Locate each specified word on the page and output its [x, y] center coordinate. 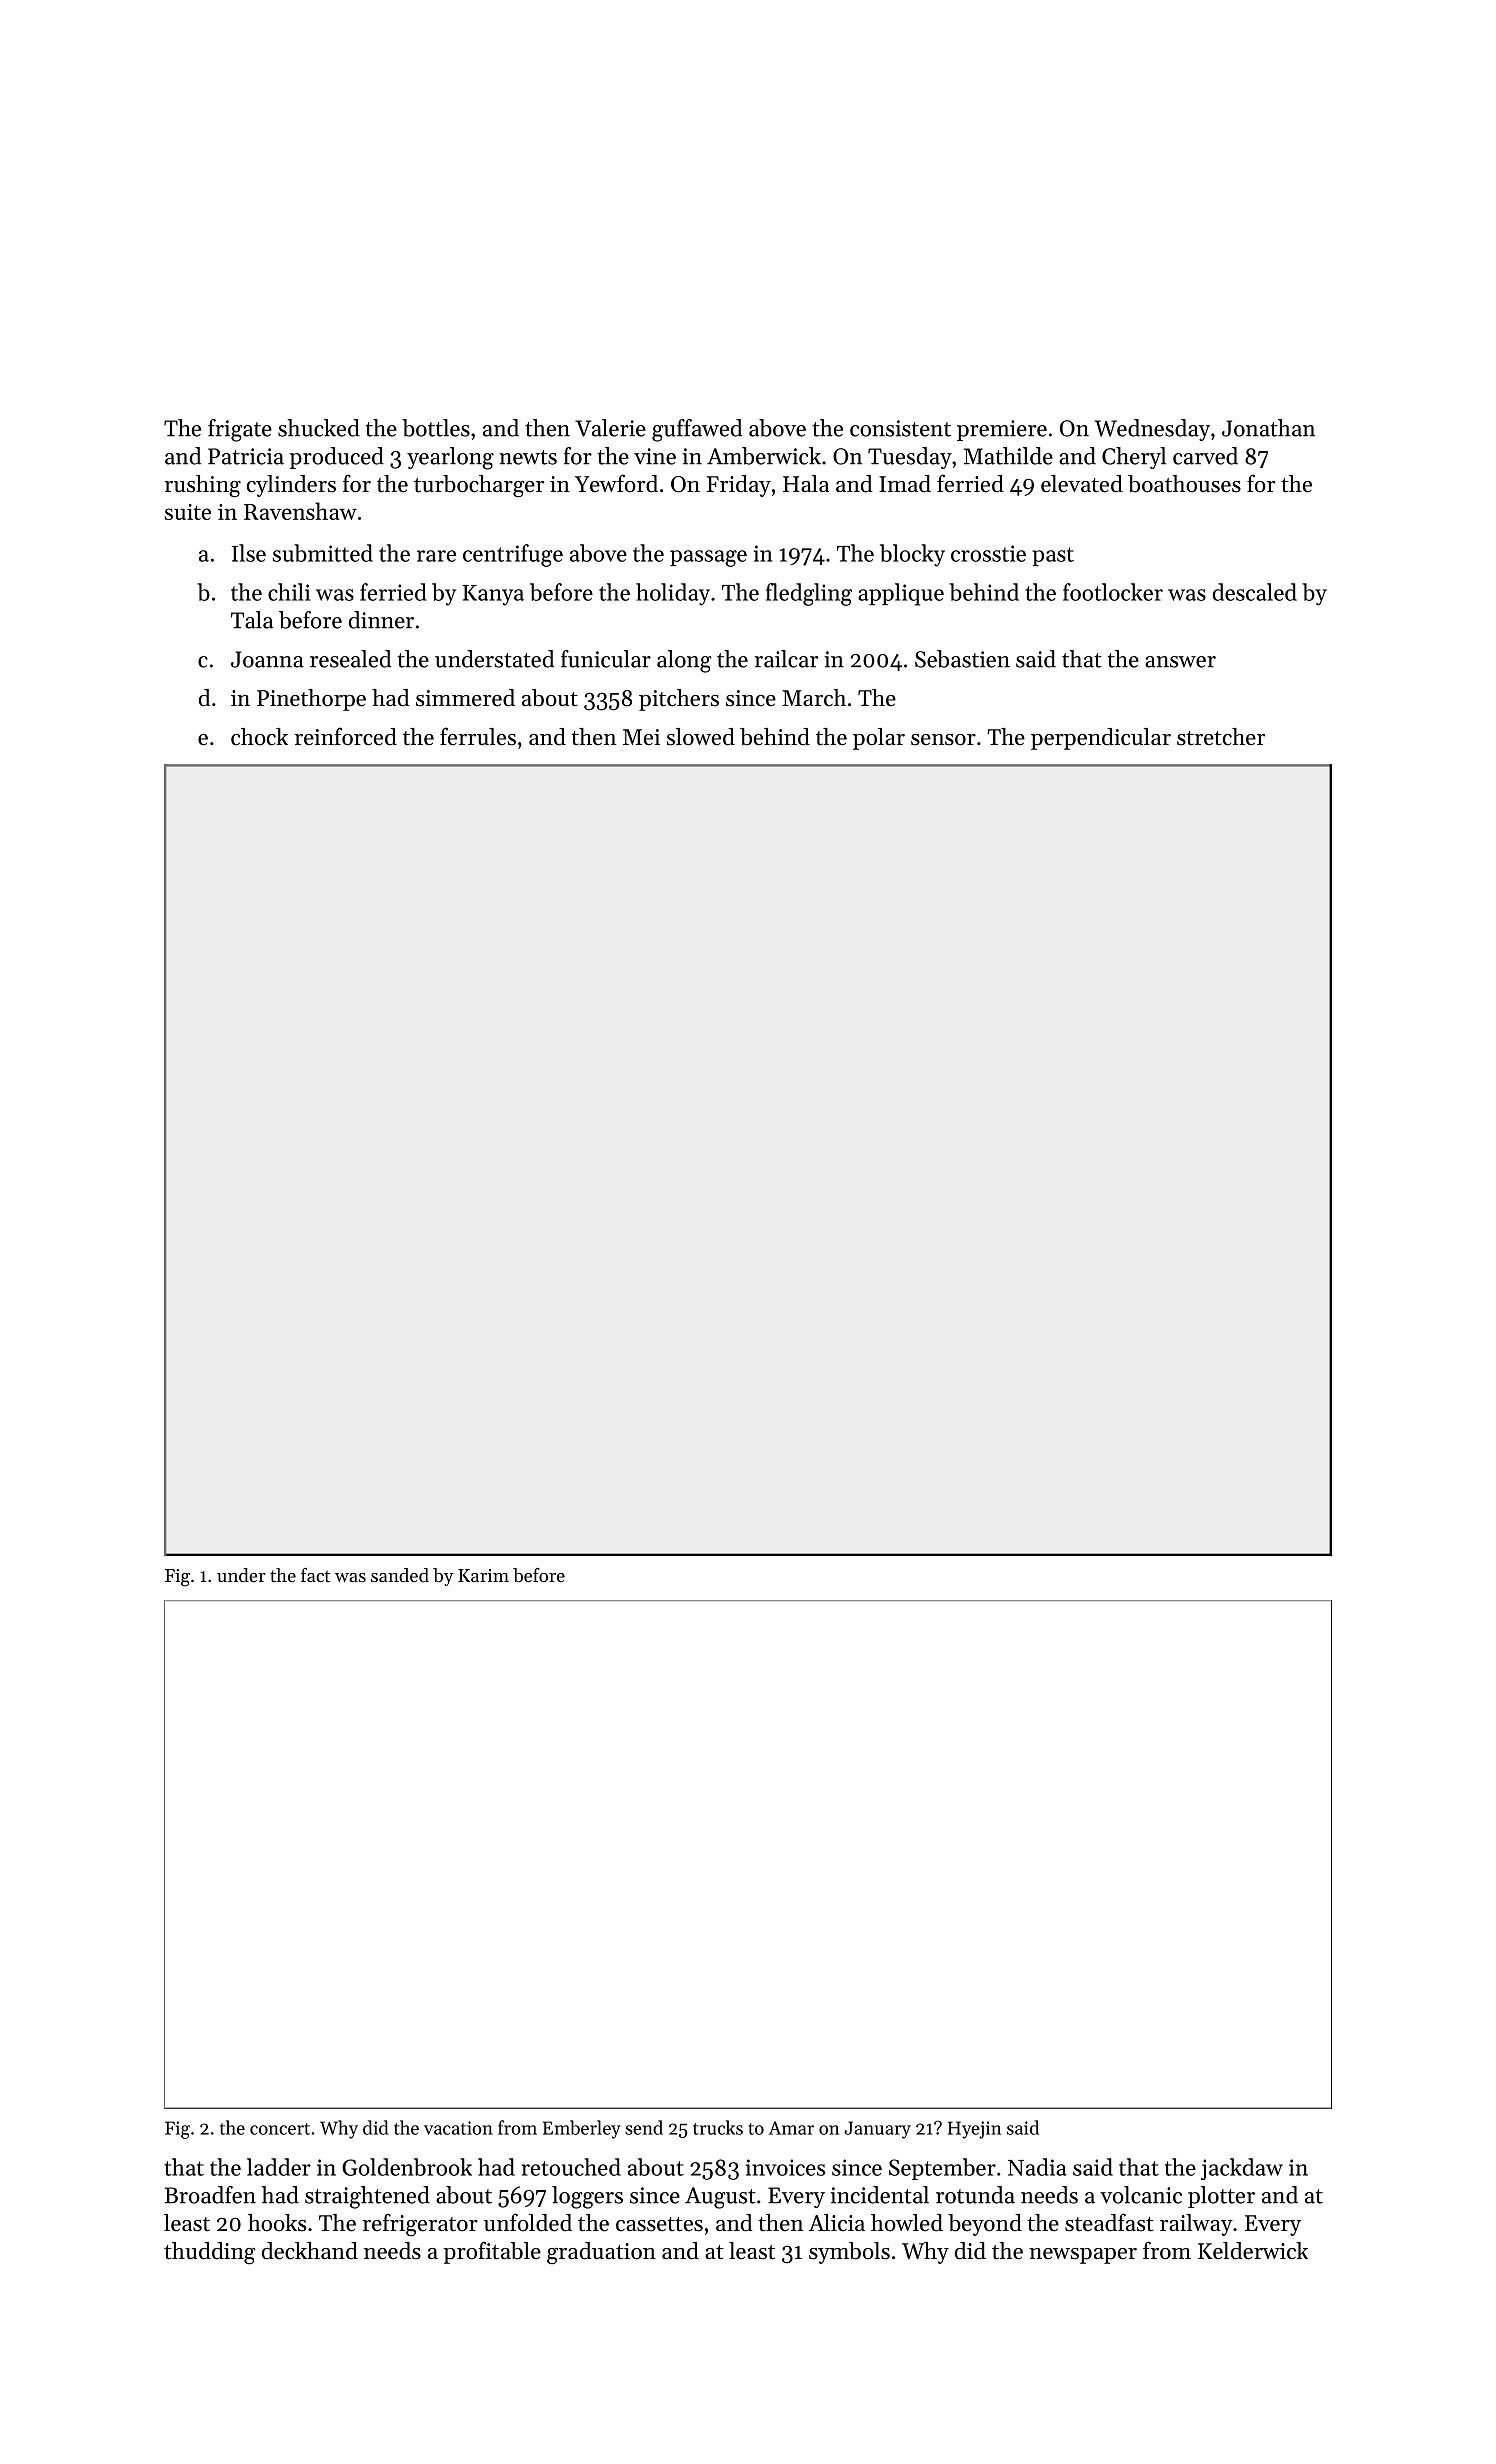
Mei [641, 737]
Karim [483, 1575]
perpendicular [1101, 739]
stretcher [1221, 737]
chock [259, 737]
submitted [323, 553]
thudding [210, 2253]
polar [879, 739]
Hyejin [974, 2130]
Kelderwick [1253, 2251]
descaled [1255, 592]
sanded [400, 1575]
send [644, 2127]
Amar [791, 2128]
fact [315, 1575]
